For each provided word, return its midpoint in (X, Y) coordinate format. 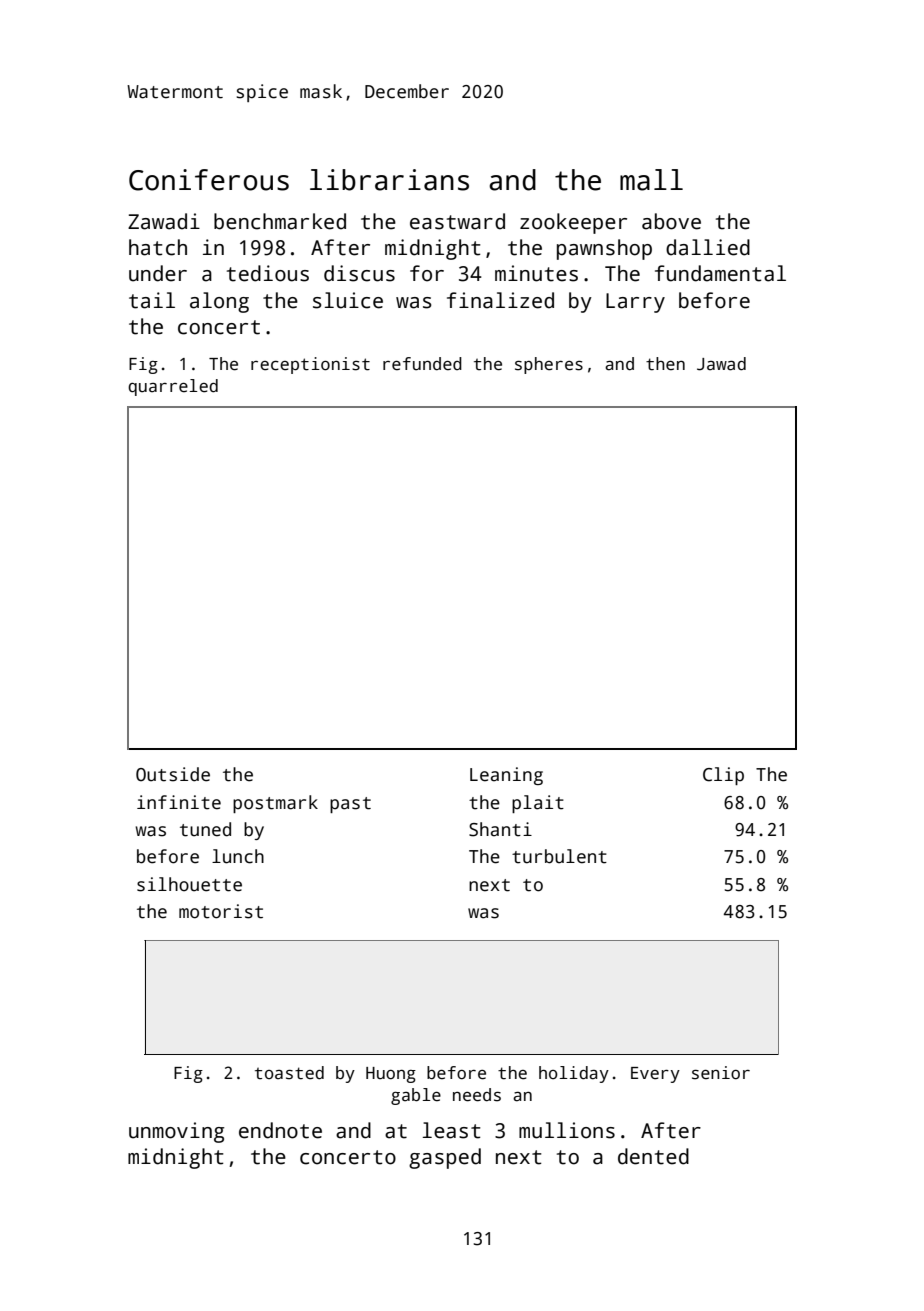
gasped (445, 1158)
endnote (280, 1130)
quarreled (173, 387)
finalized (500, 300)
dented (653, 1156)
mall (651, 180)
